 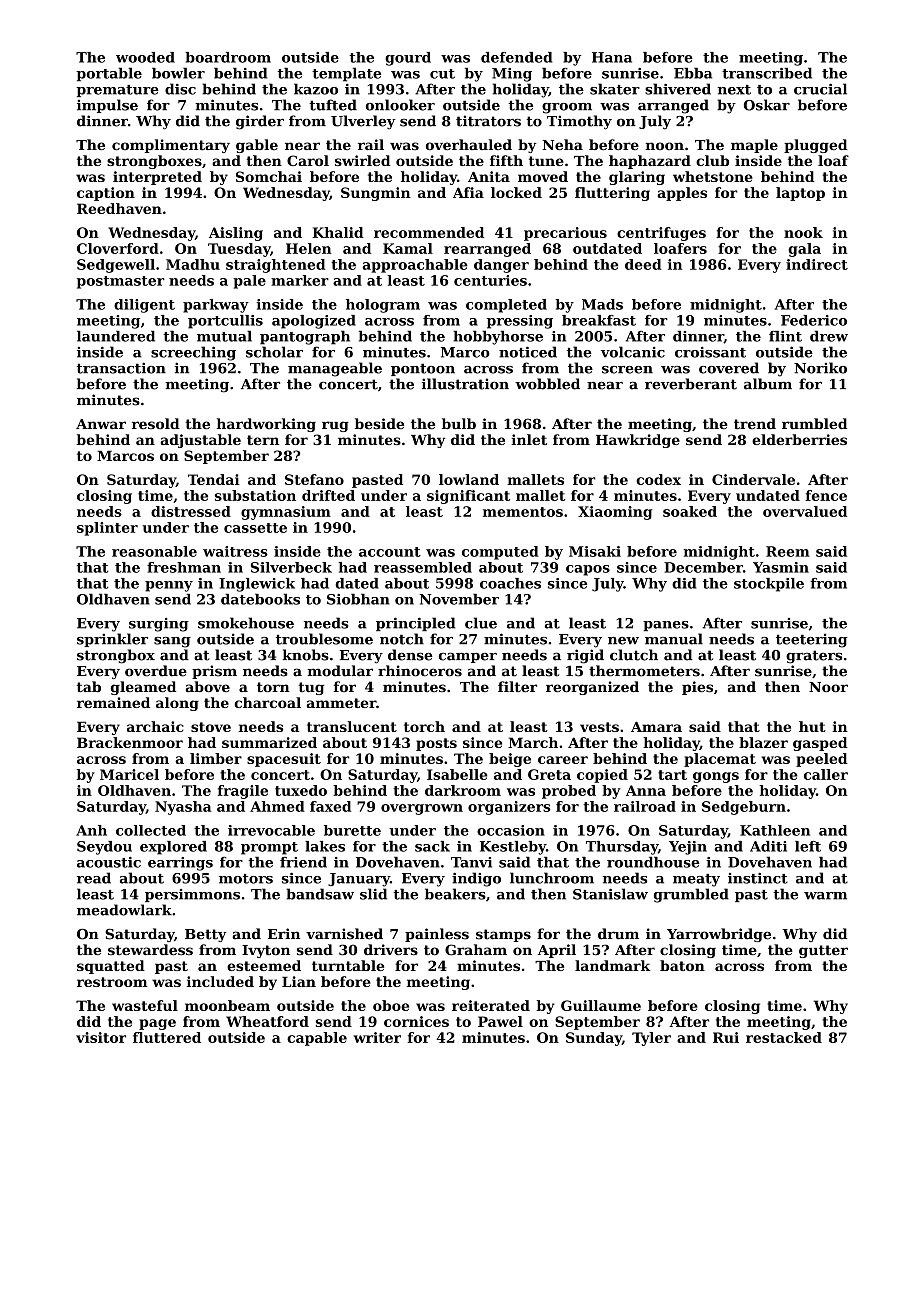 What do you see at coordinates (688, 848) in the image?
I see `Yejin` at bounding box center [688, 848].
